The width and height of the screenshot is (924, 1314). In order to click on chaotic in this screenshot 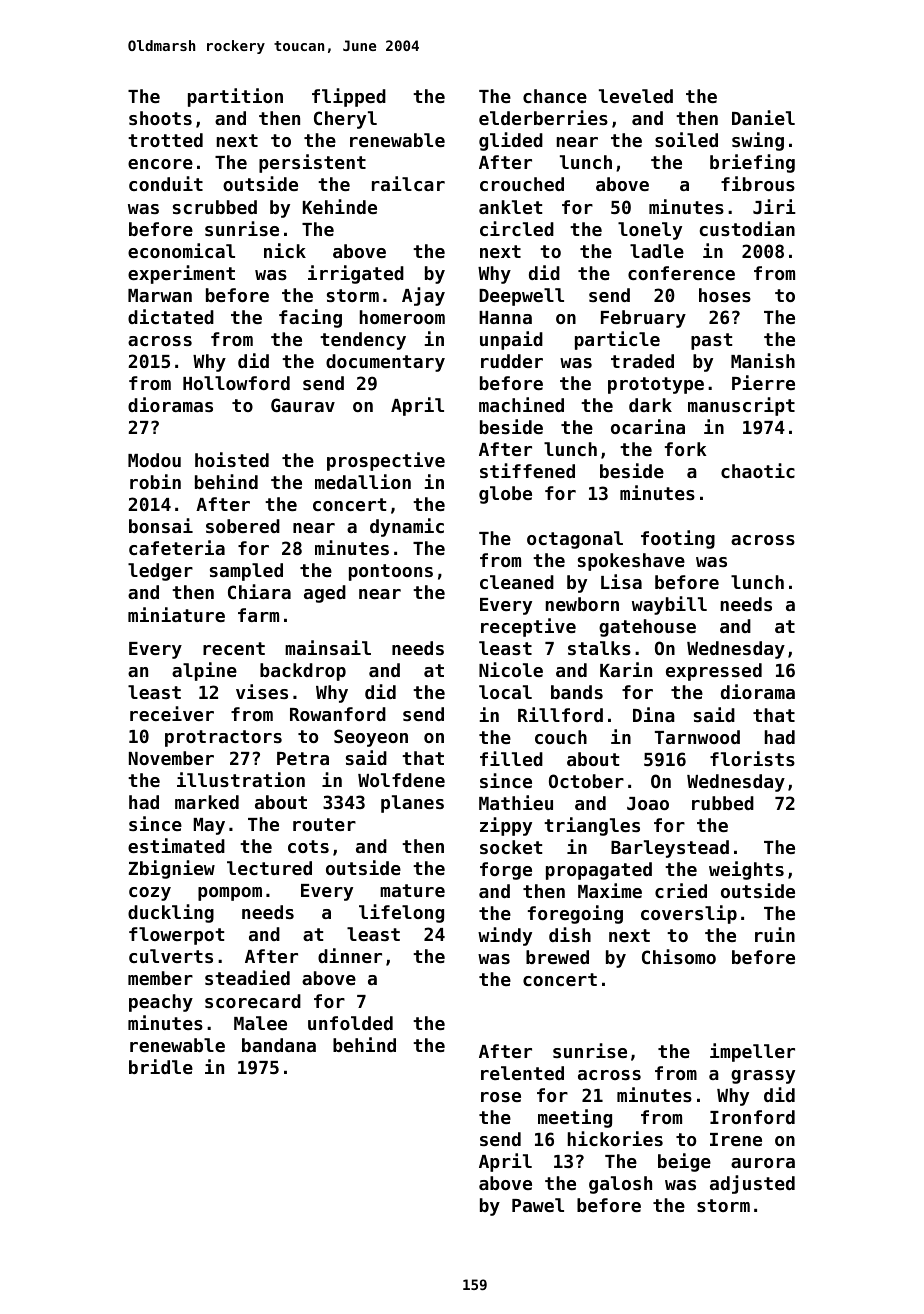, I will do `click(758, 470)`.
